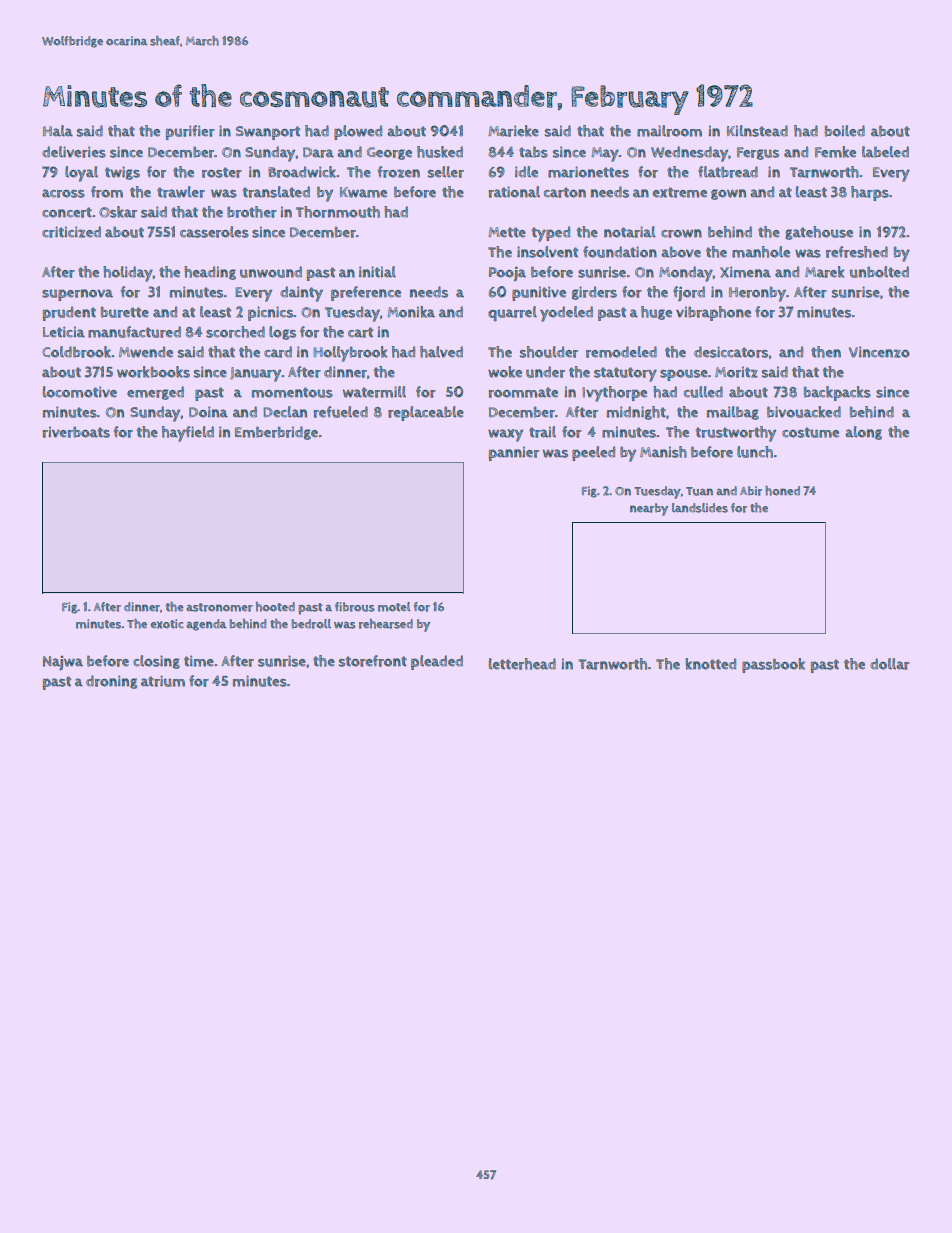  What do you see at coordinates (885, 152) in the screenshot?
I see `labeled` at bounding box center [885, 152].
